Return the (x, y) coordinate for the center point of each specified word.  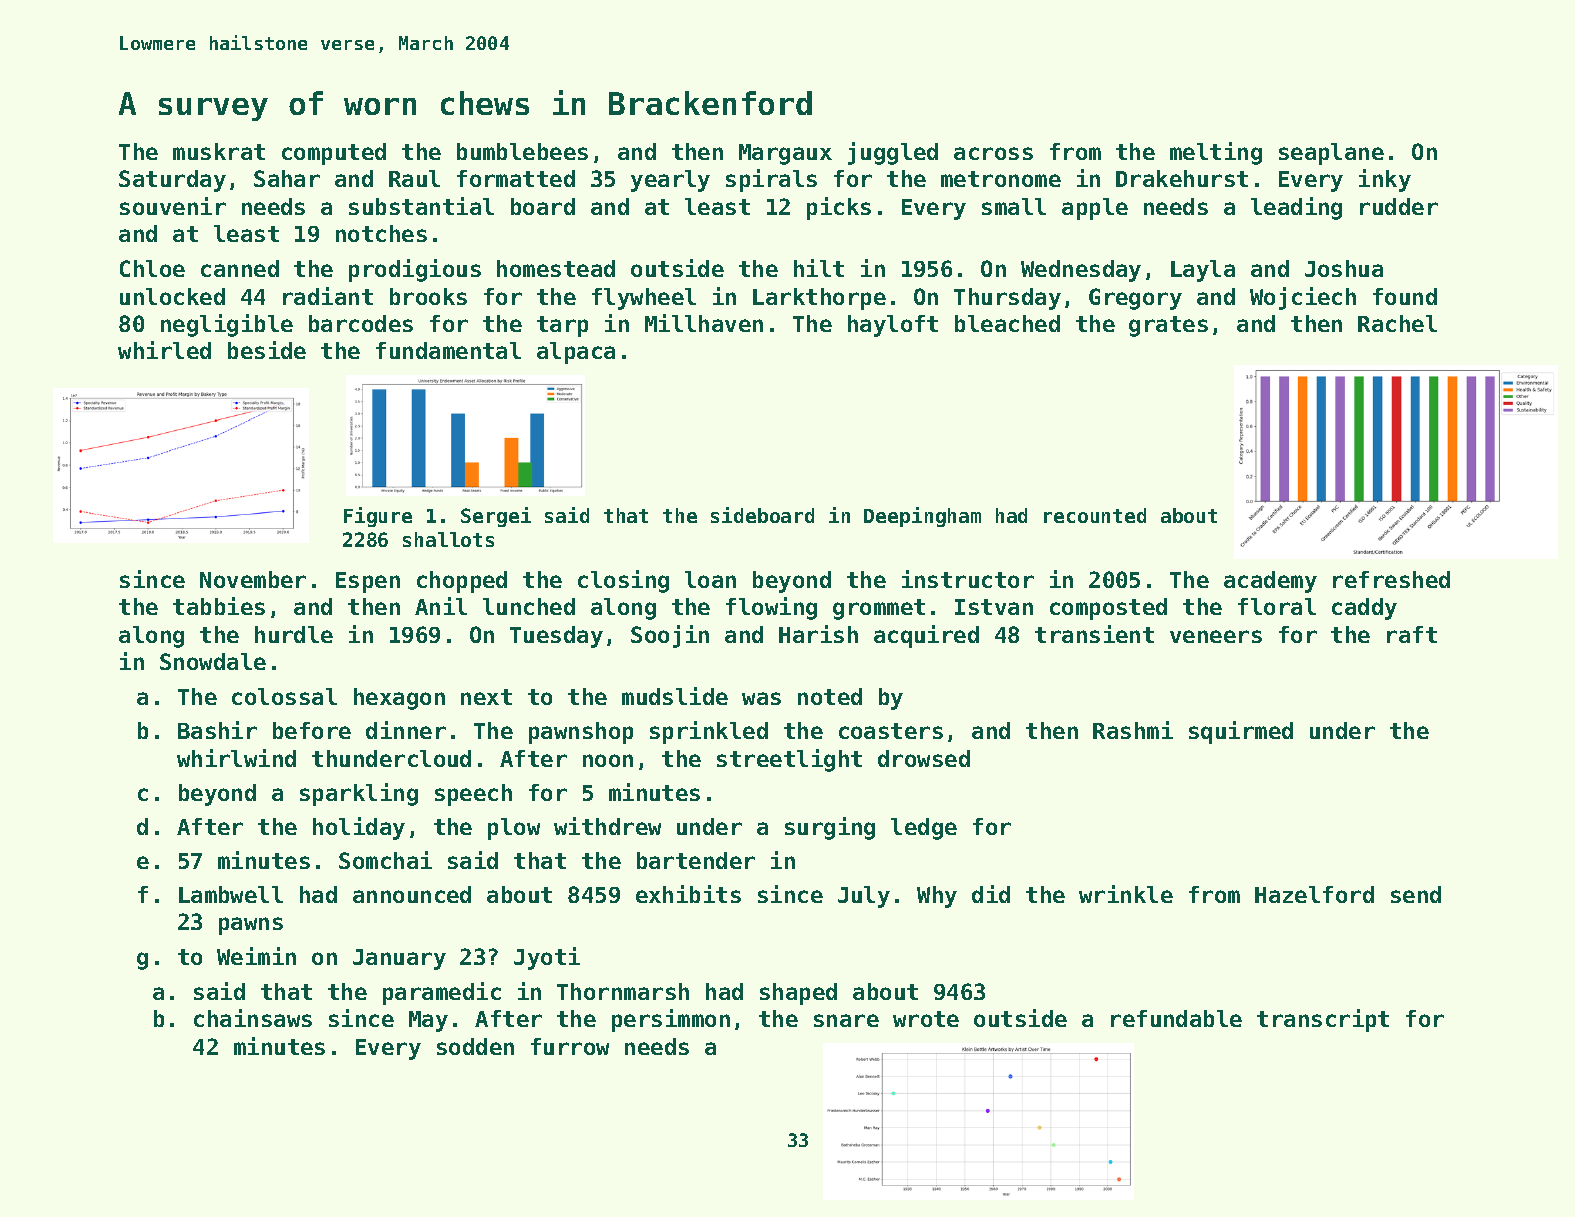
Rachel (1397, 323)
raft (1412, 634)
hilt (819, 268)
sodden (475, 1046)
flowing (771, 608)
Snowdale (213, 661)
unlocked (172, 296)
